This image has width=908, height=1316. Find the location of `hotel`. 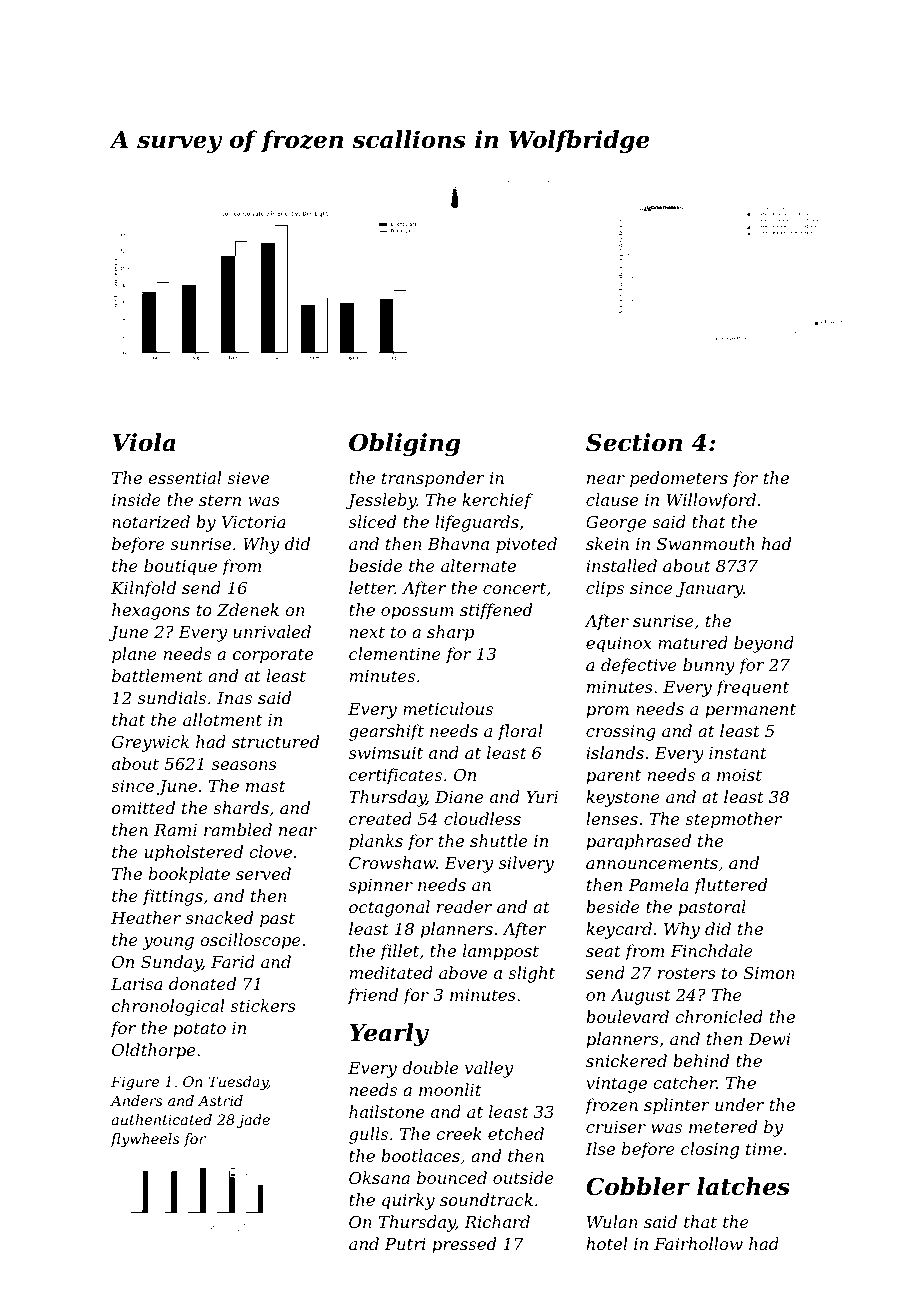

hotel is located at coordinates (606, 1243).
